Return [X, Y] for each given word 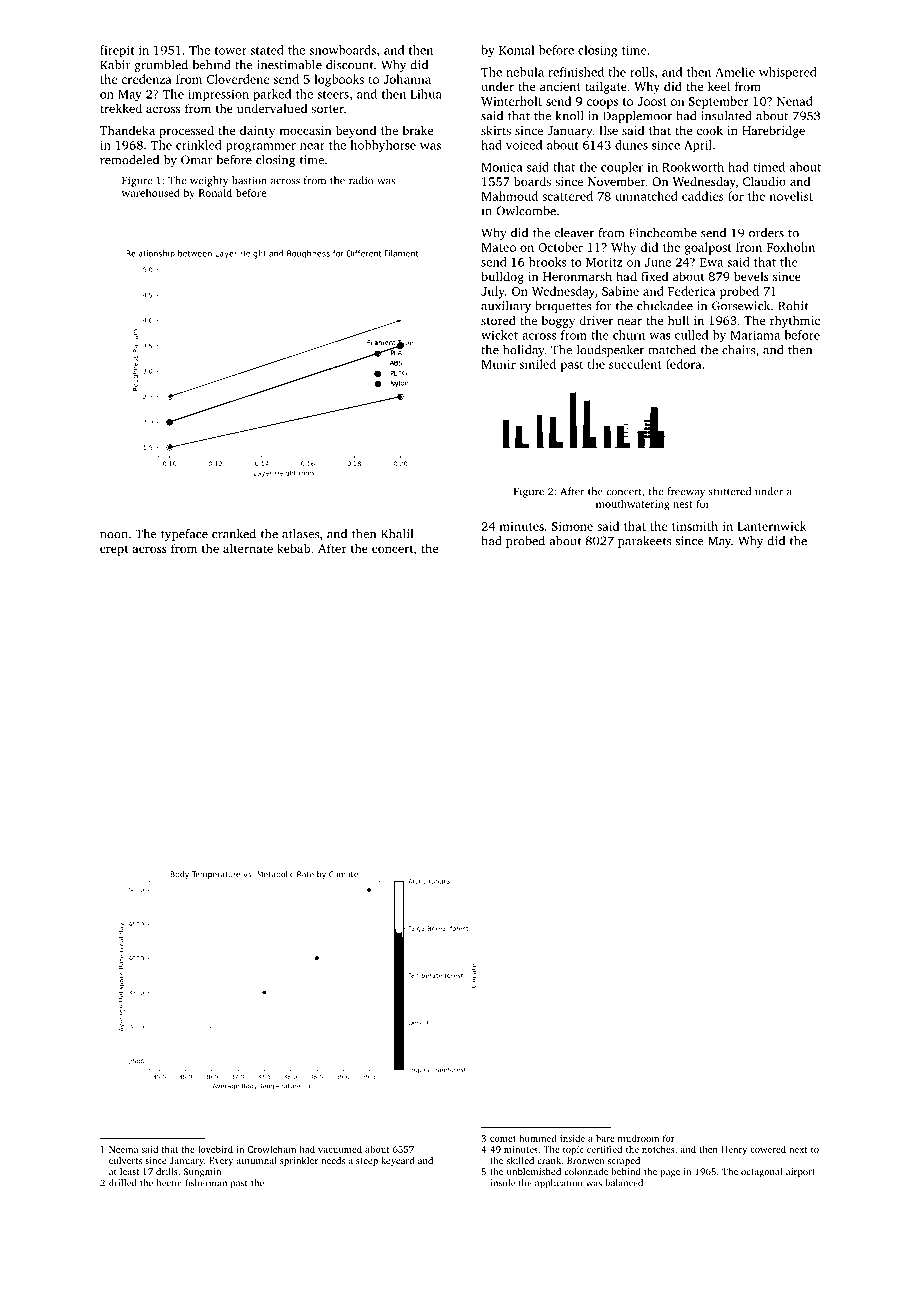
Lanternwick [771, 526]
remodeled [129, 160]
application [559, 1184]
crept [114, 550]
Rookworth [693, 167]
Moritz [604, 262]
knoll [569, 116]
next [798, 1150]
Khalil [397, 534]
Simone [572, 526]
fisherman [206, 1183]
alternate [248, 548]
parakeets [644, 542]
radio [361, 180]
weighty [209, 181]
